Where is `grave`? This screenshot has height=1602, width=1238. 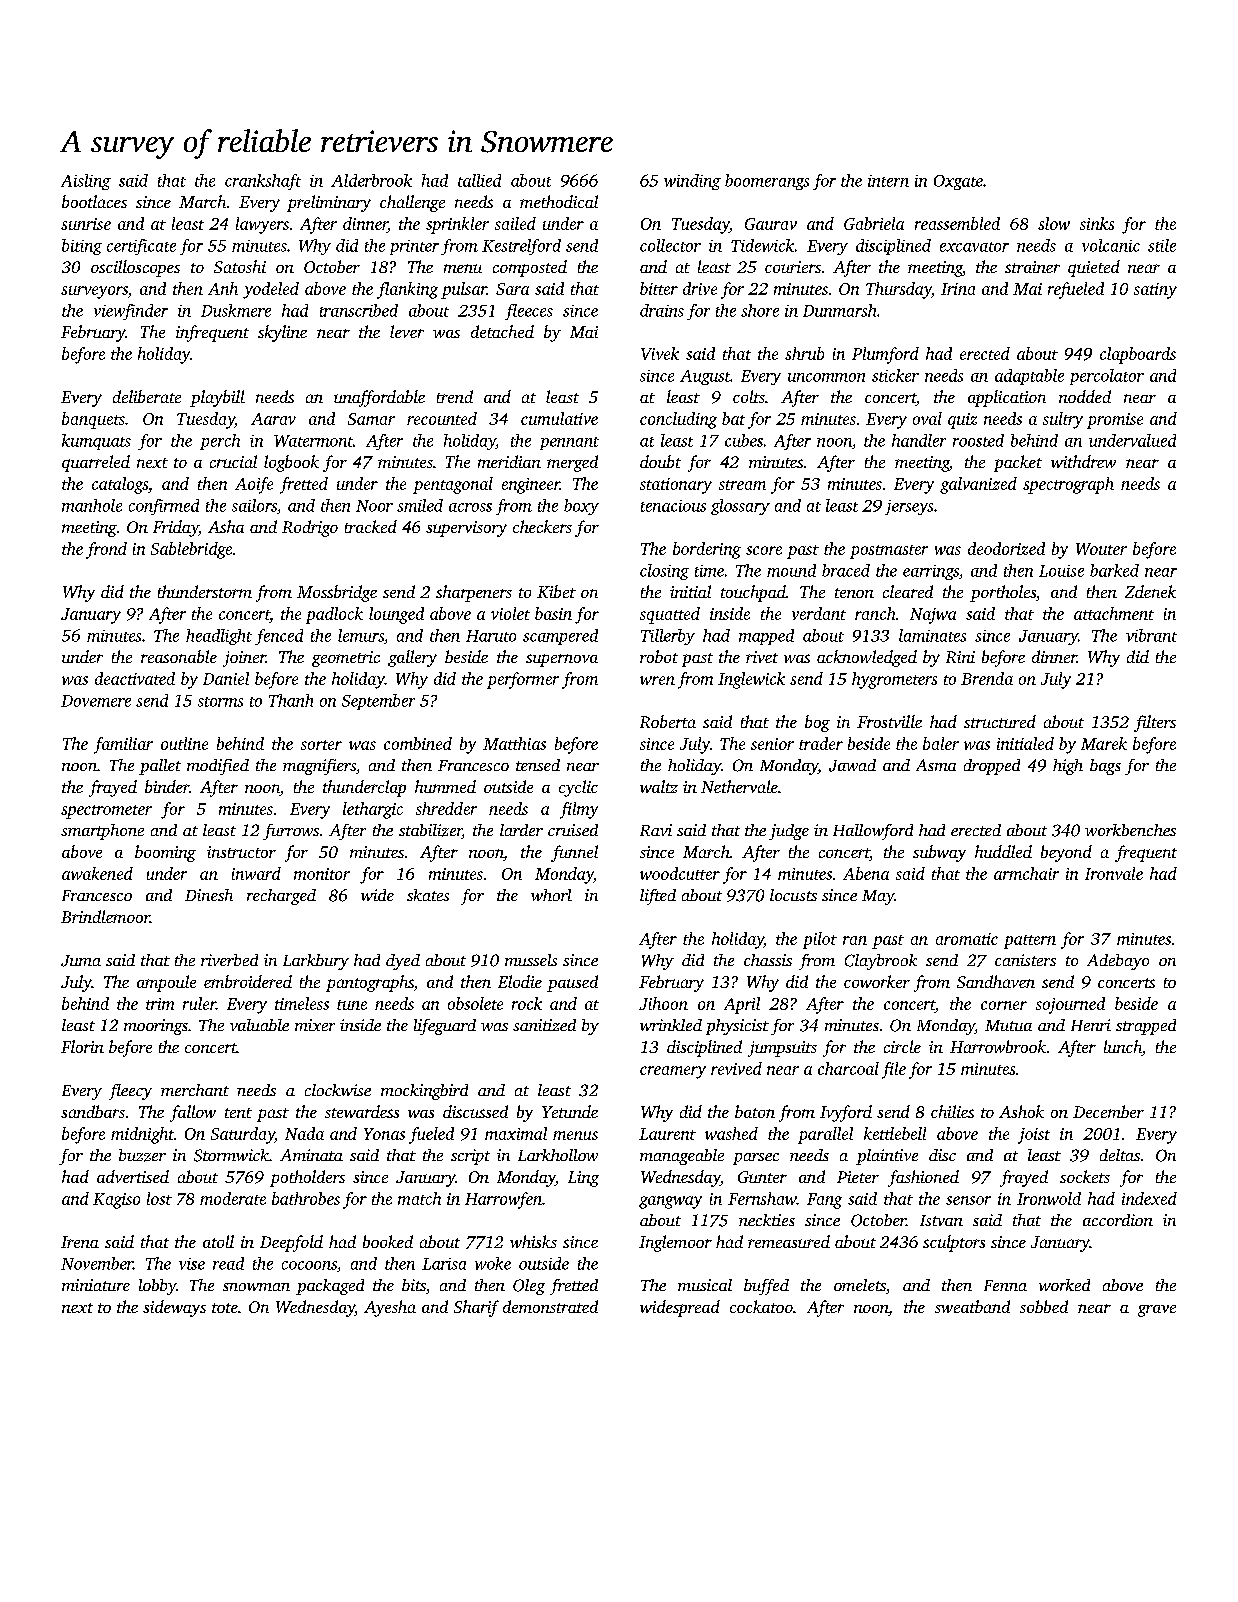 grave is located at coordinates (1157, 1311).
